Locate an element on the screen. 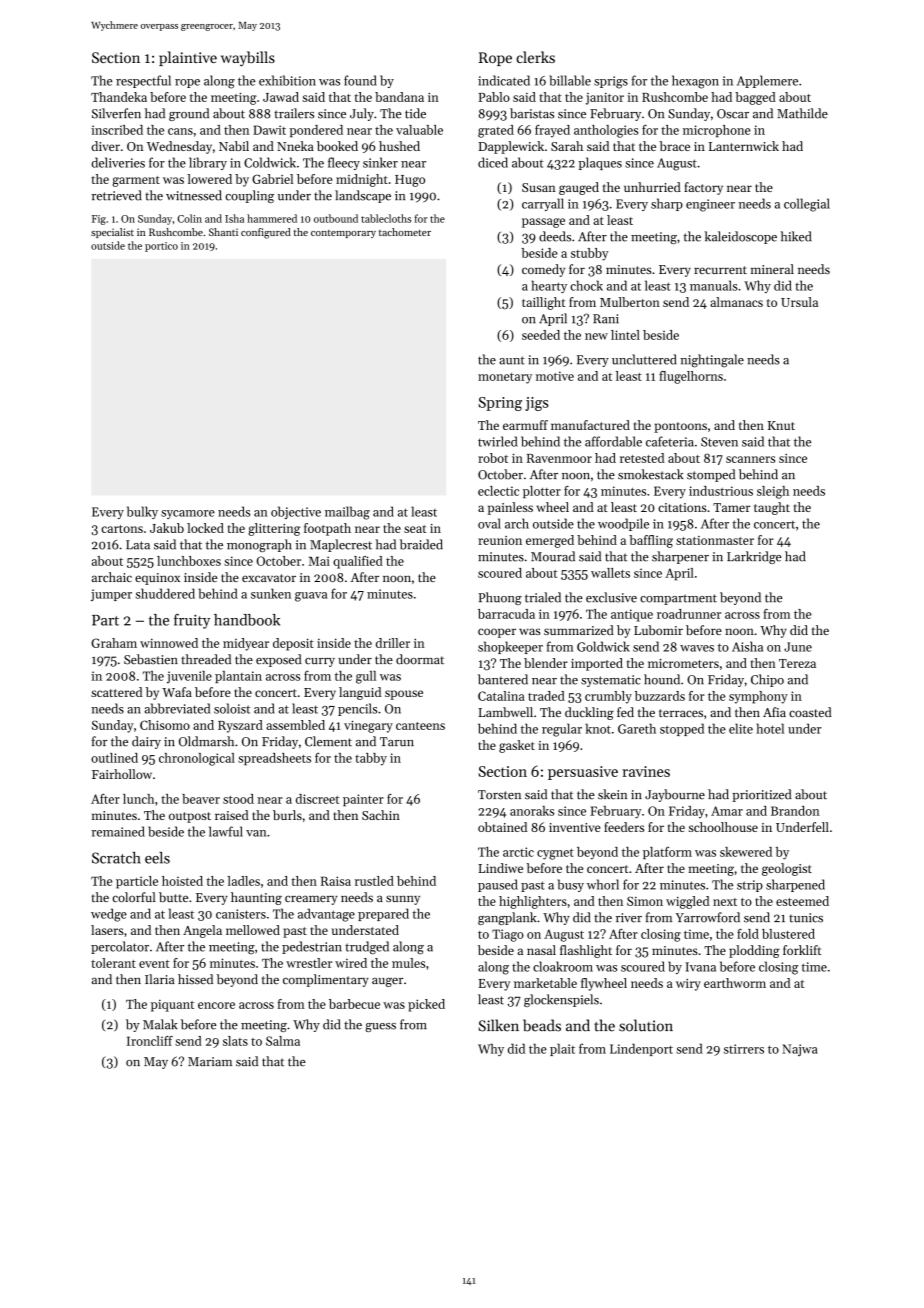 This screenshot has height=1308, width=924. doormat is located at coordinates (420, 659).
